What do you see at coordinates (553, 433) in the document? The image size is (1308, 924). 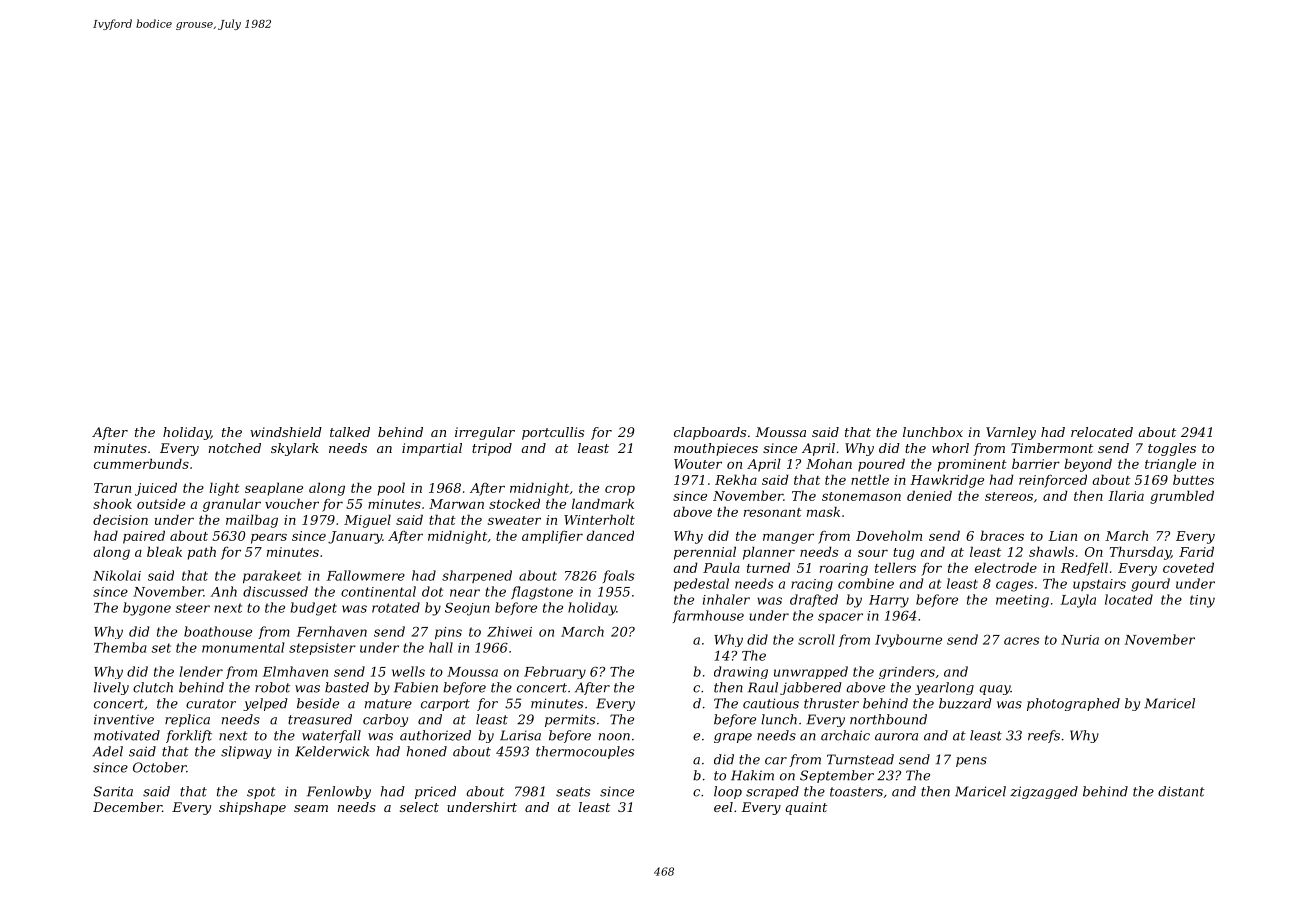 I see `portcullis` at bounding box center [553, 433].
